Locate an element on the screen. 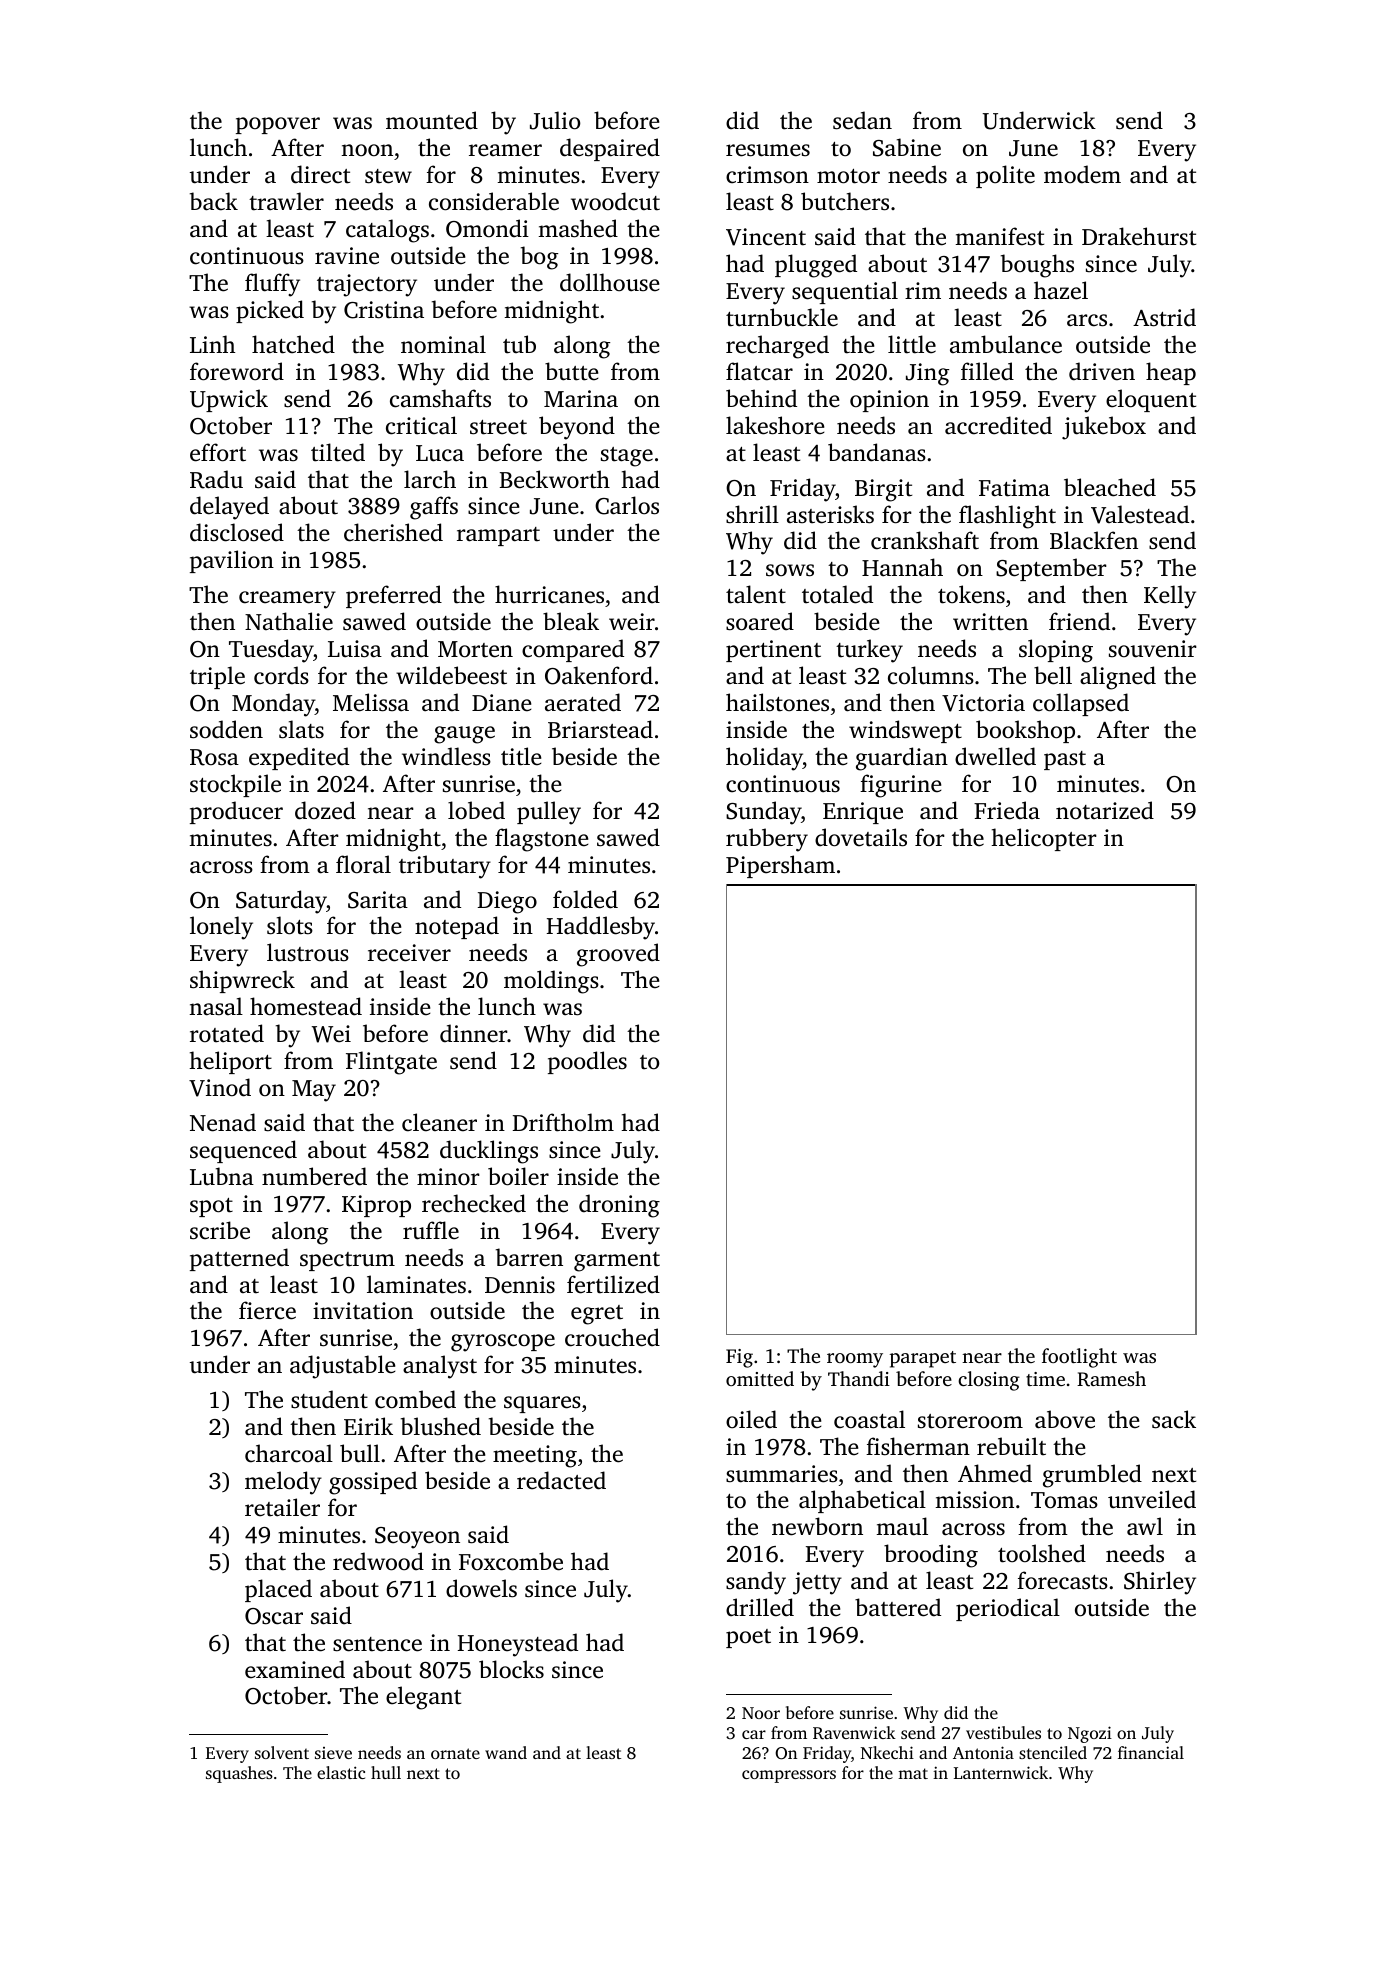  boughs is located at coordinates (1037, 266).
